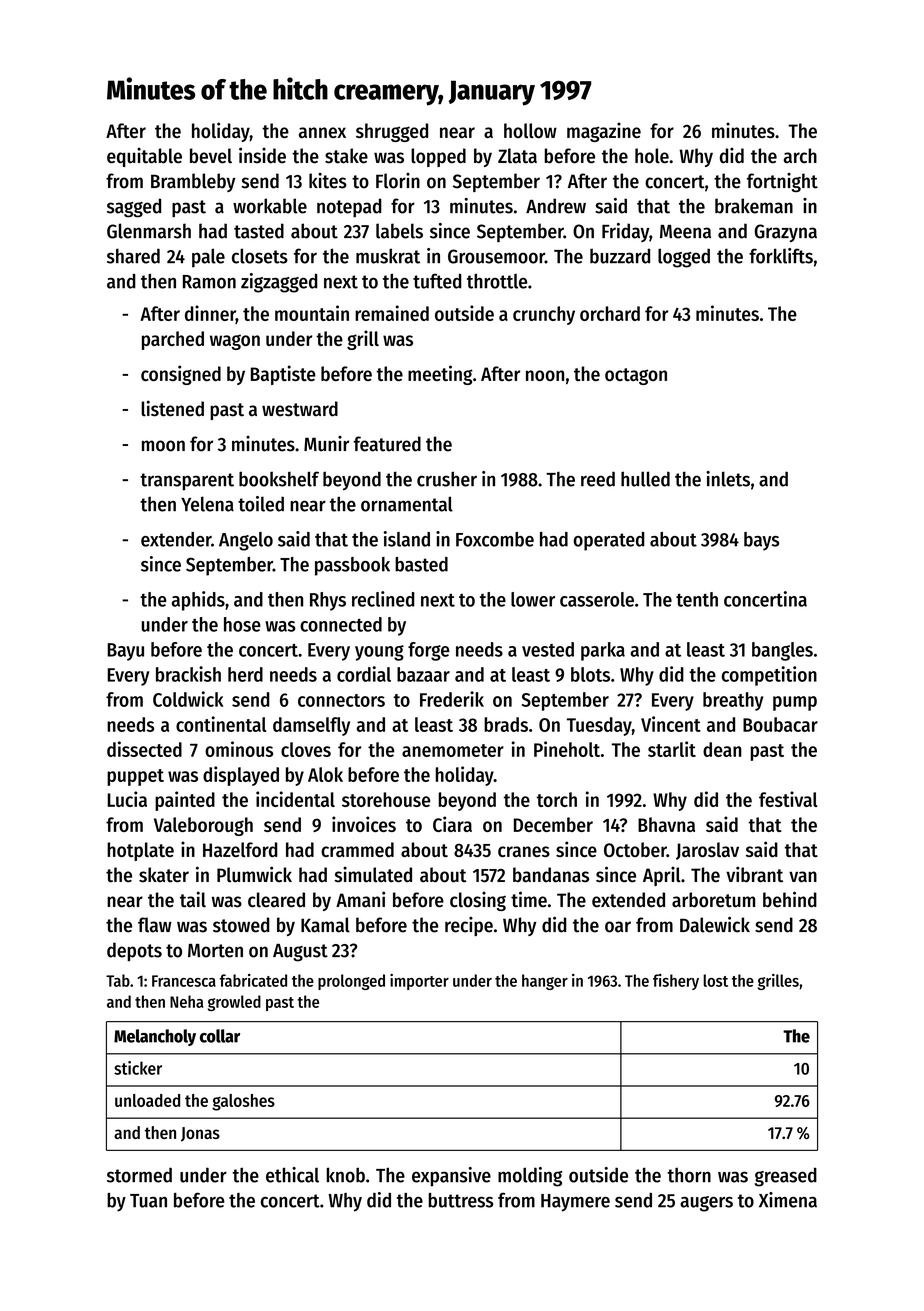 This screenshot has height=1311, width=924. I want to click on transparent, so click(187, 482).
